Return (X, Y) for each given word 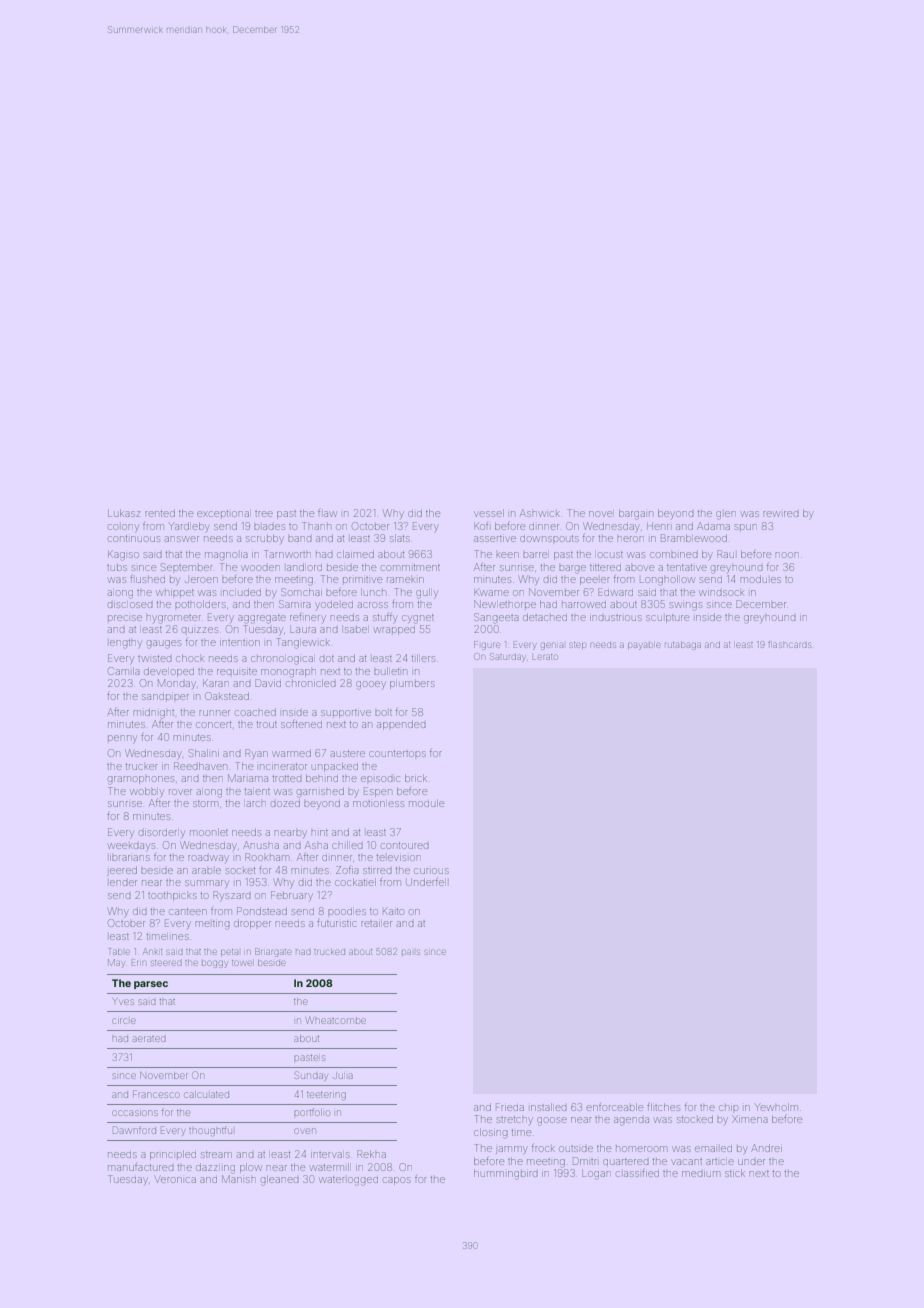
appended (401, 725)
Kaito (393, 911)
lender (123, 883)
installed (549, 1107)
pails (411, 952)
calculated (206, 1094)
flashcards (789, 645)
